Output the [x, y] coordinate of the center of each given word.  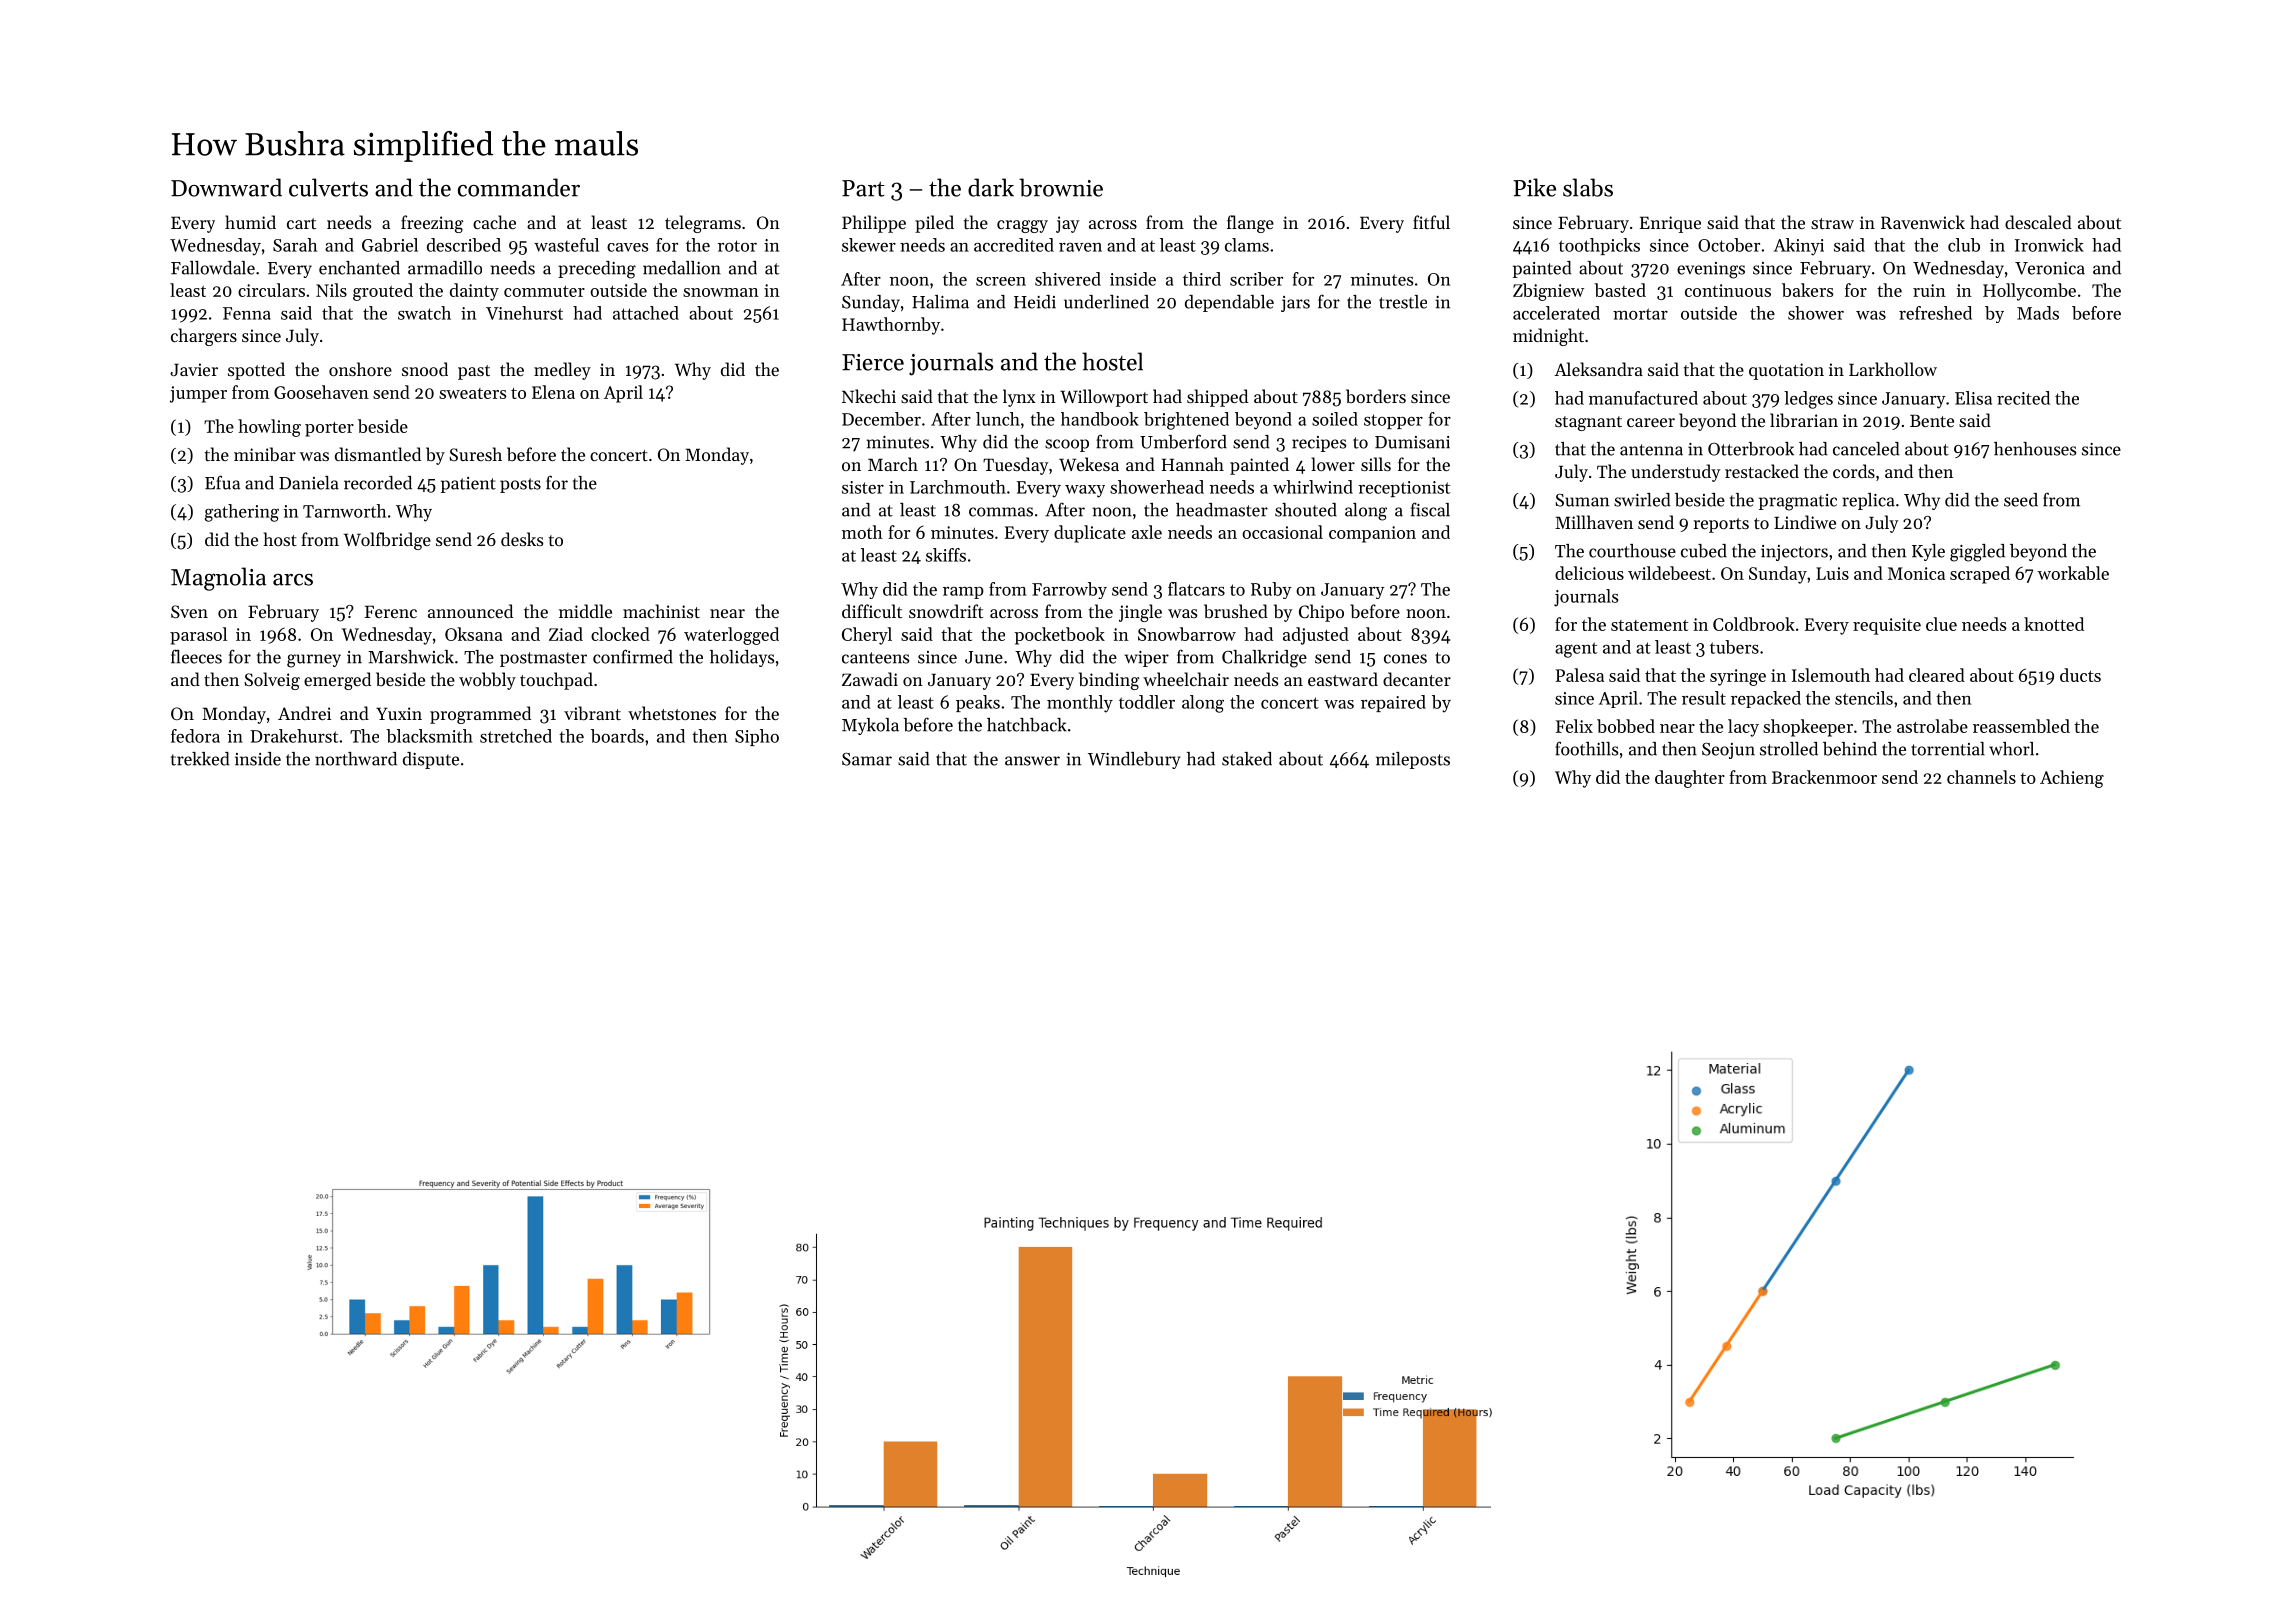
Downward [226, 187]
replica [1868, 501]
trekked [200, 759]
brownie [1061, 187]
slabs [1588, 187]
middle [585, 611]
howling [269, 428]
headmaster [1222, 510]
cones [1405, 659]
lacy [1743, 728]
